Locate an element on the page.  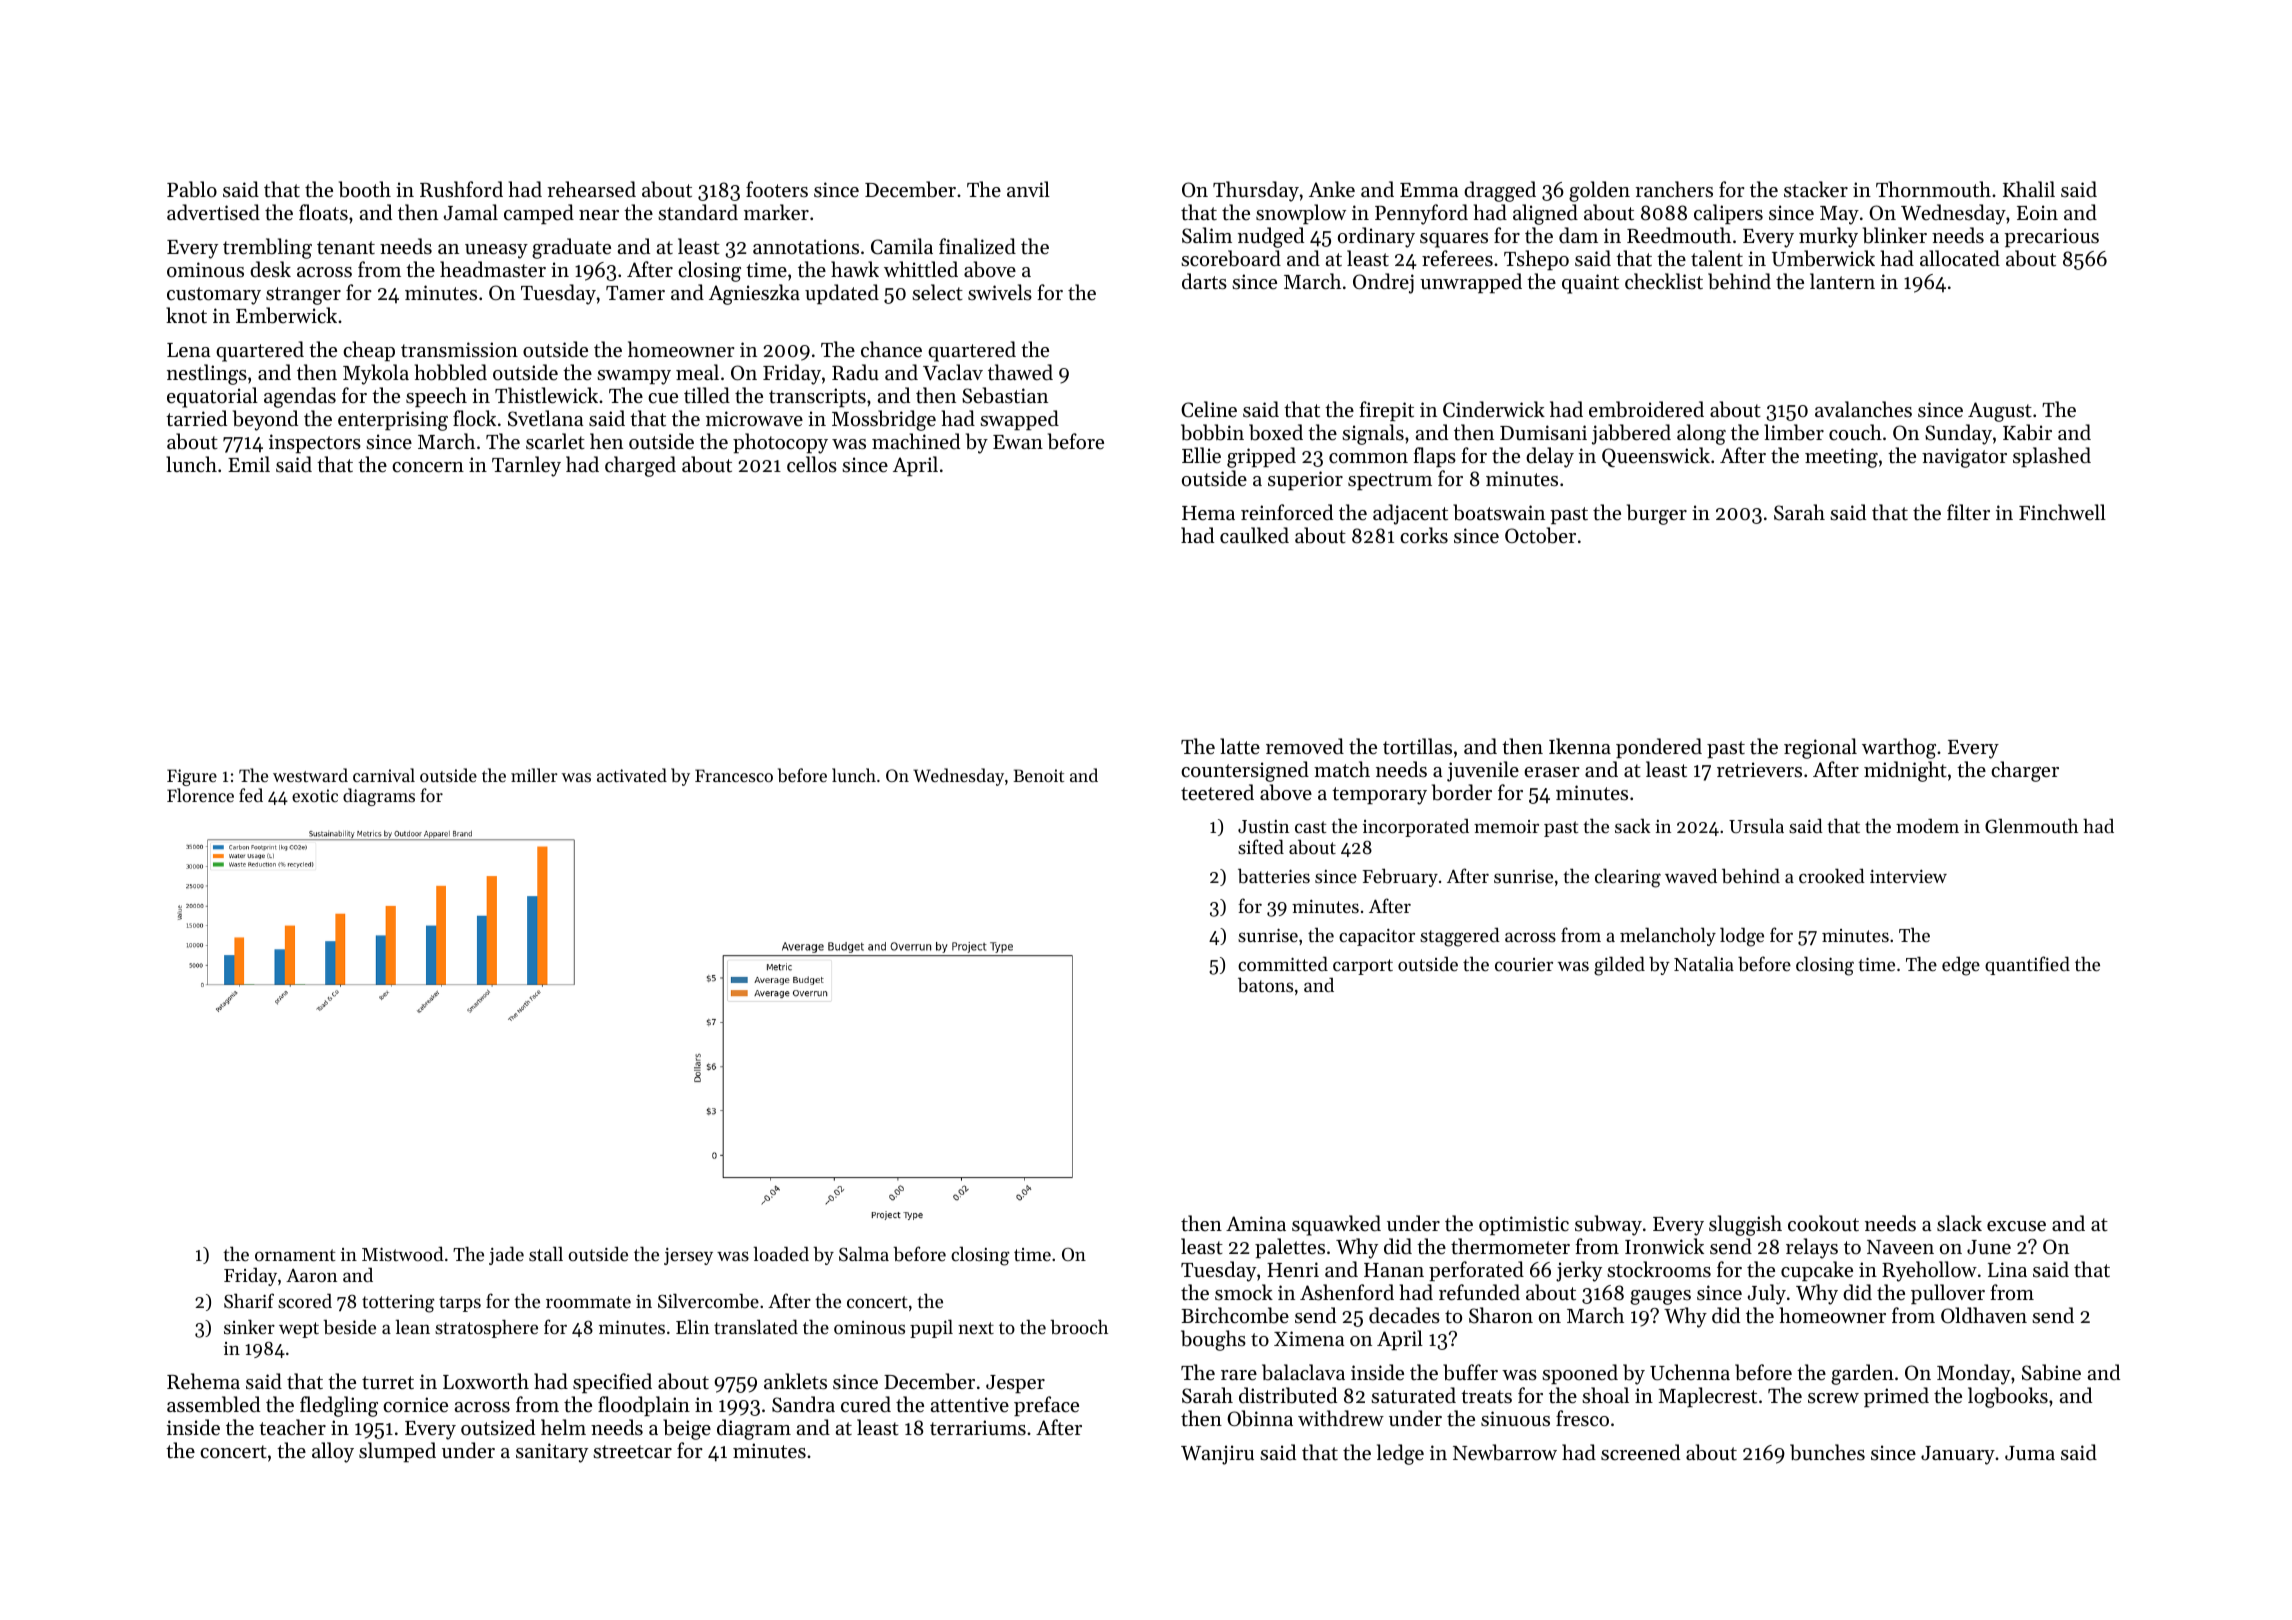
Khalil is located at coordinates (2029, 189).
